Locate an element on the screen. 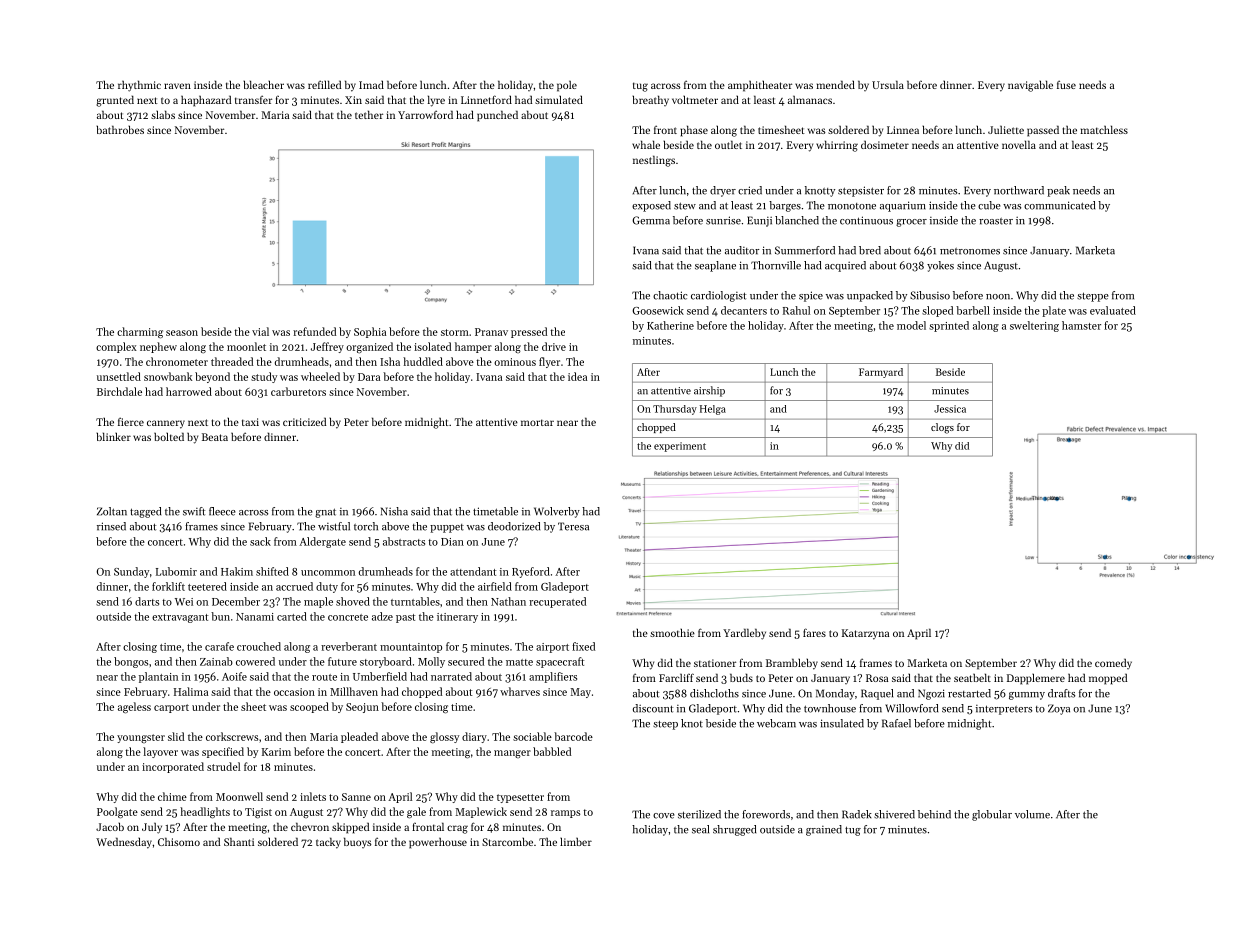  punched is located at coordinates (497, 116).
